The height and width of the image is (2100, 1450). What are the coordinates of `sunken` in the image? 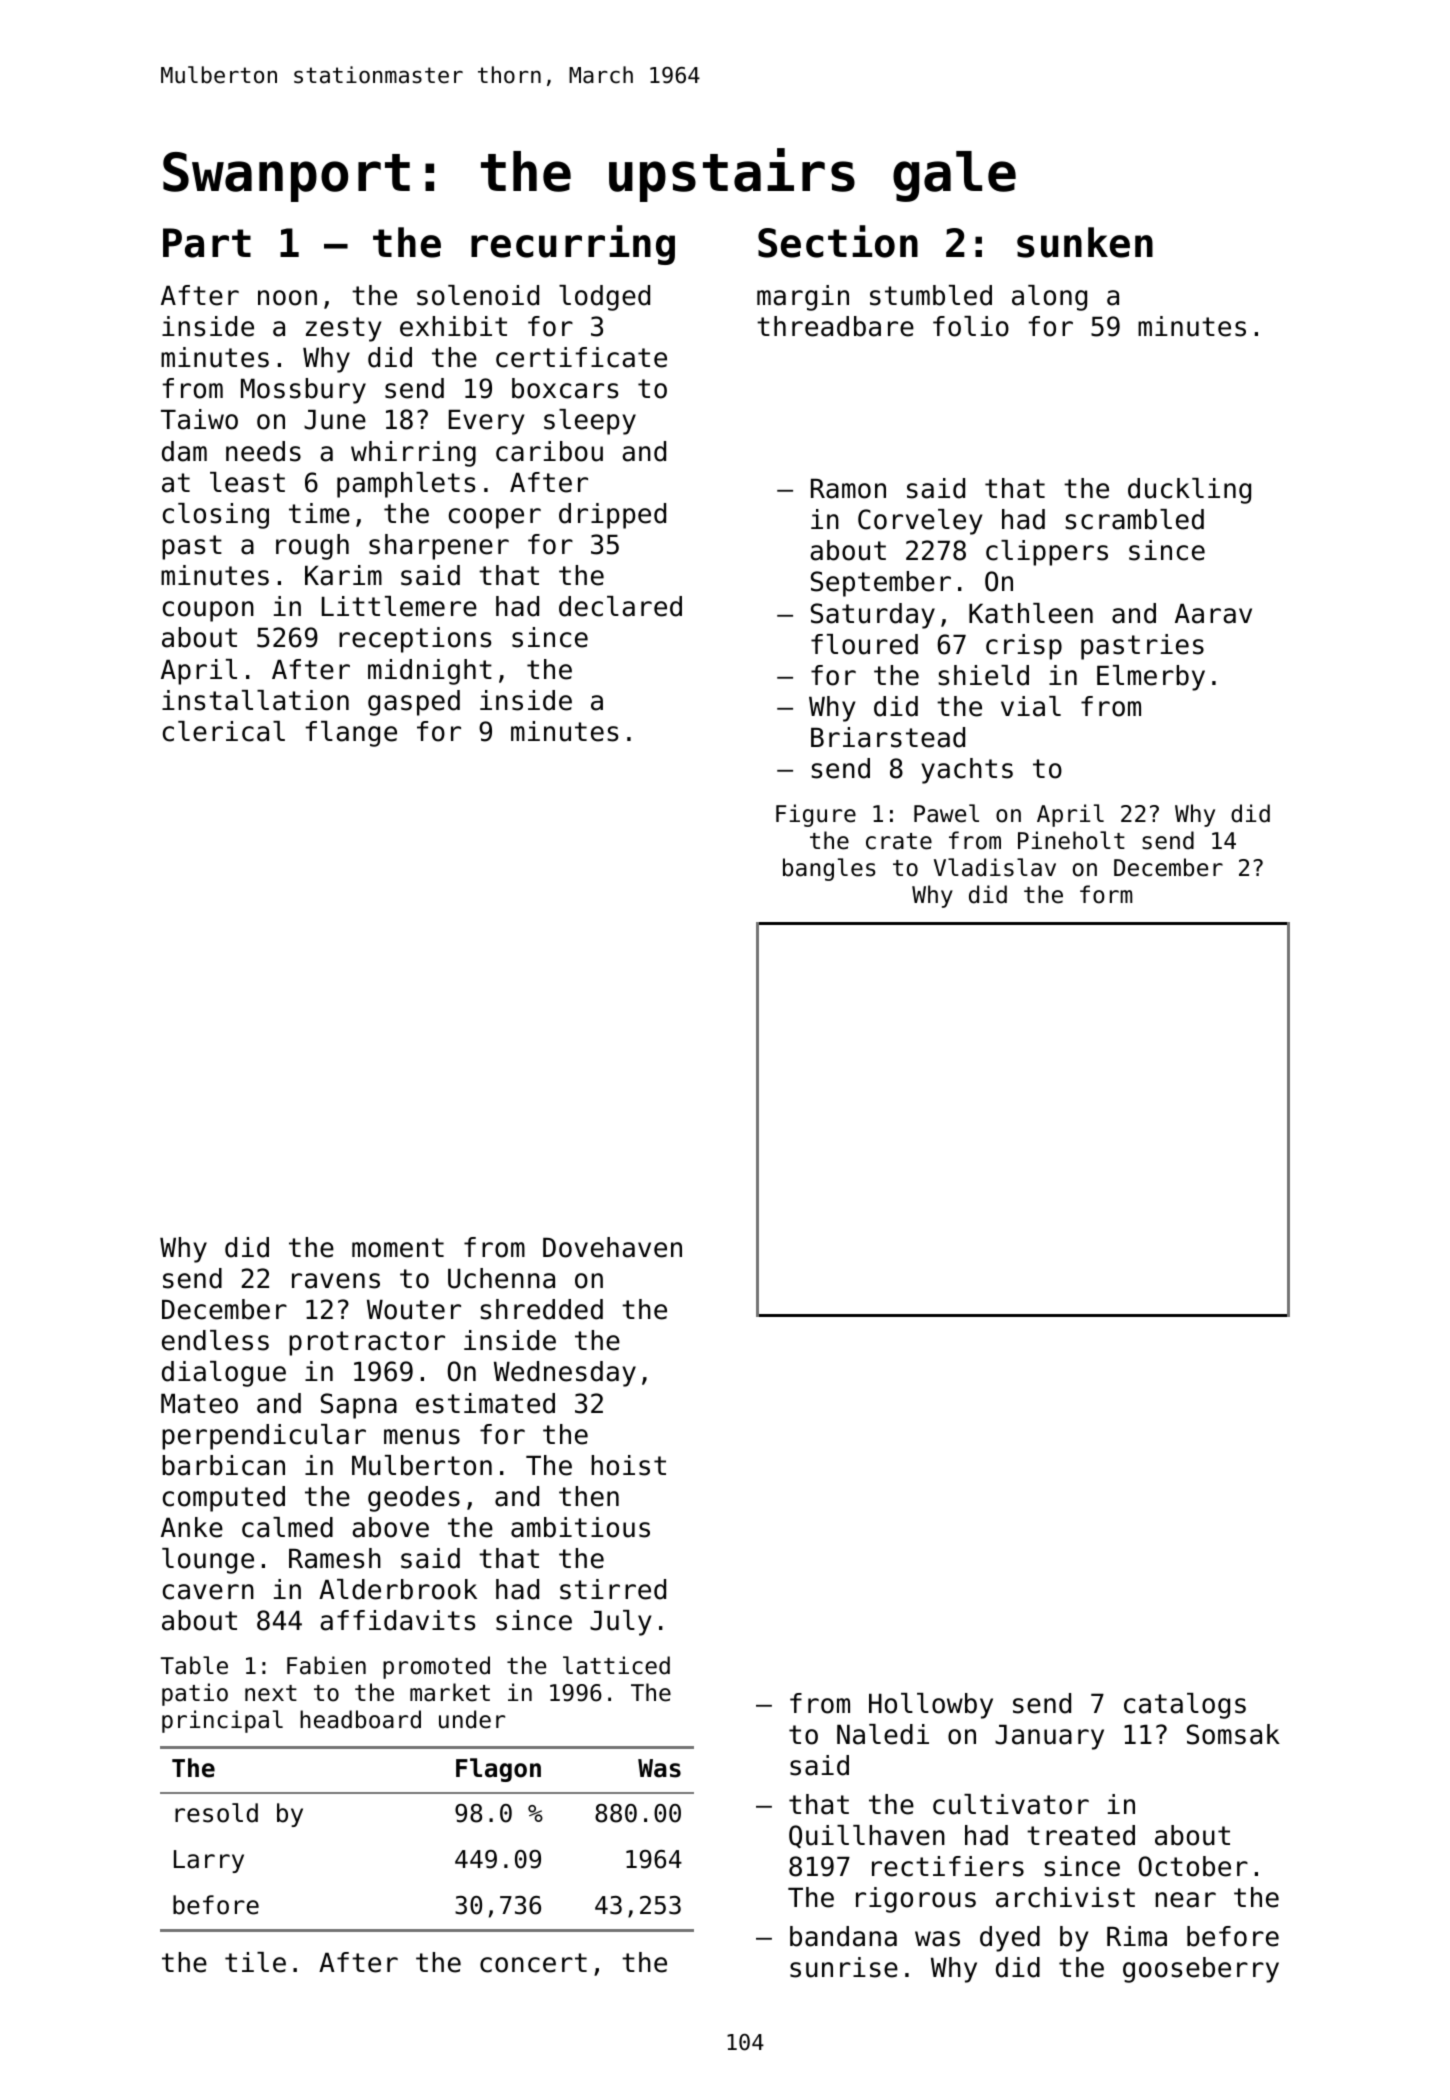 It's located at (1085, 242).
